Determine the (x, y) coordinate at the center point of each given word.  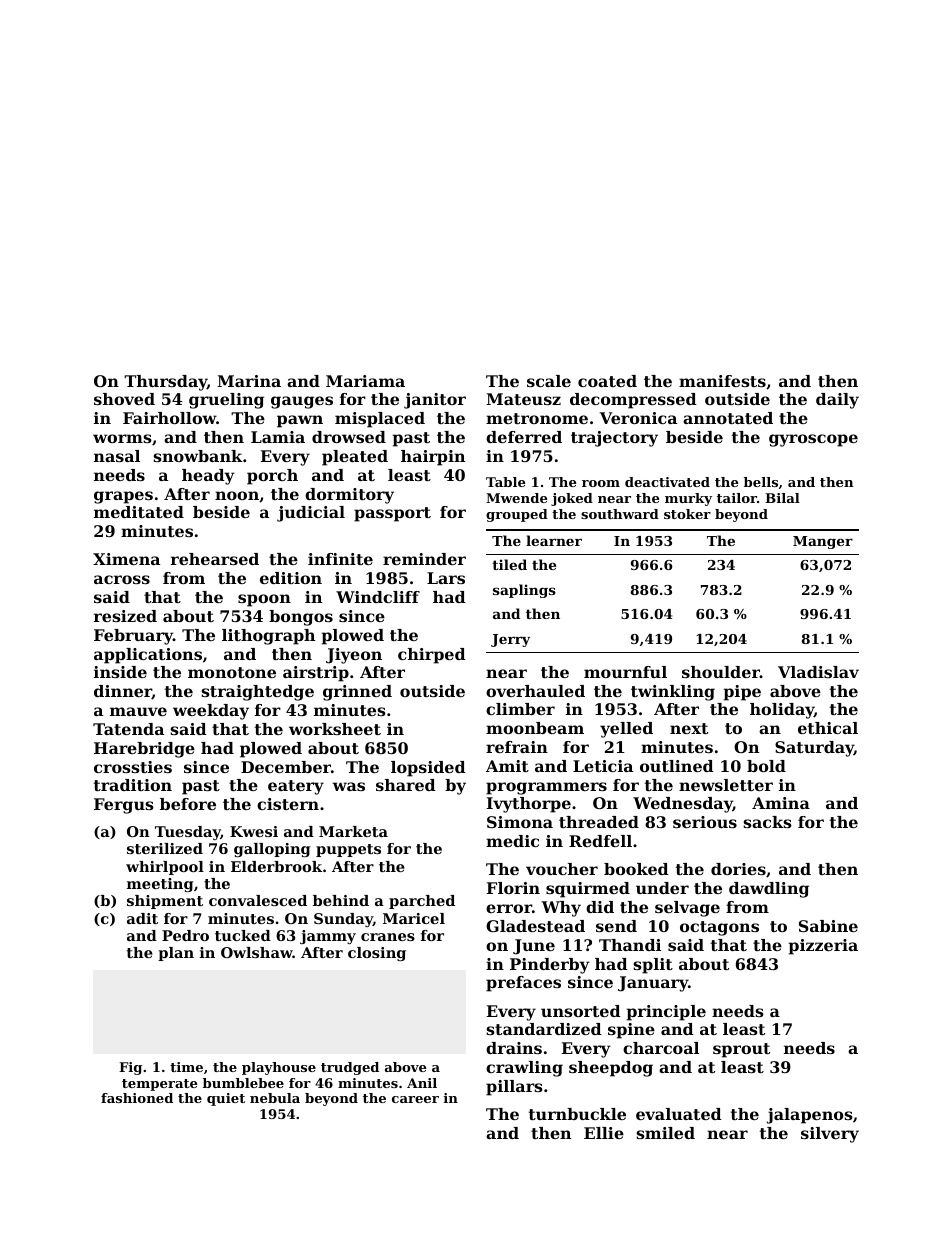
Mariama (365, 381)
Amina (781, 803)
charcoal (661, 1048)
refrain (517, 747)
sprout (741, 1050)
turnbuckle (577, 1114)
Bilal (782, 498)
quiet (226, 1099)
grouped (517, 515)
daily (837, 401)
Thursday (165, 383)
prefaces (523, 984)
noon (237, 495)
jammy (328, 937)
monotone (232, 672)
